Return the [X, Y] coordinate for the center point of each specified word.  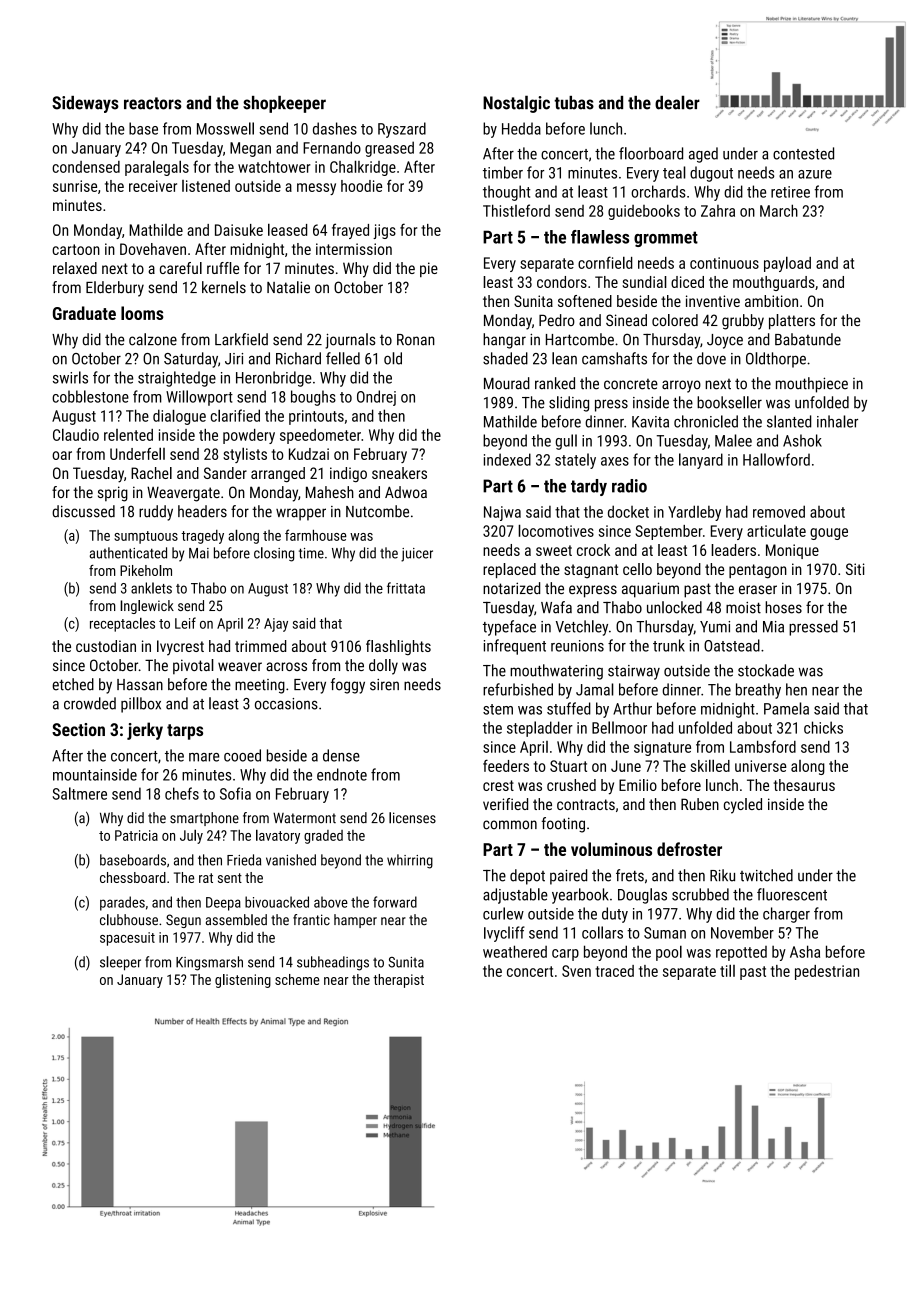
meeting [260, 686]
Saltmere [80, 793]
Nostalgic [516, 104]
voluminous [611, 849]
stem [498, 709]
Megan [250, 149]
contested [803, 153]
